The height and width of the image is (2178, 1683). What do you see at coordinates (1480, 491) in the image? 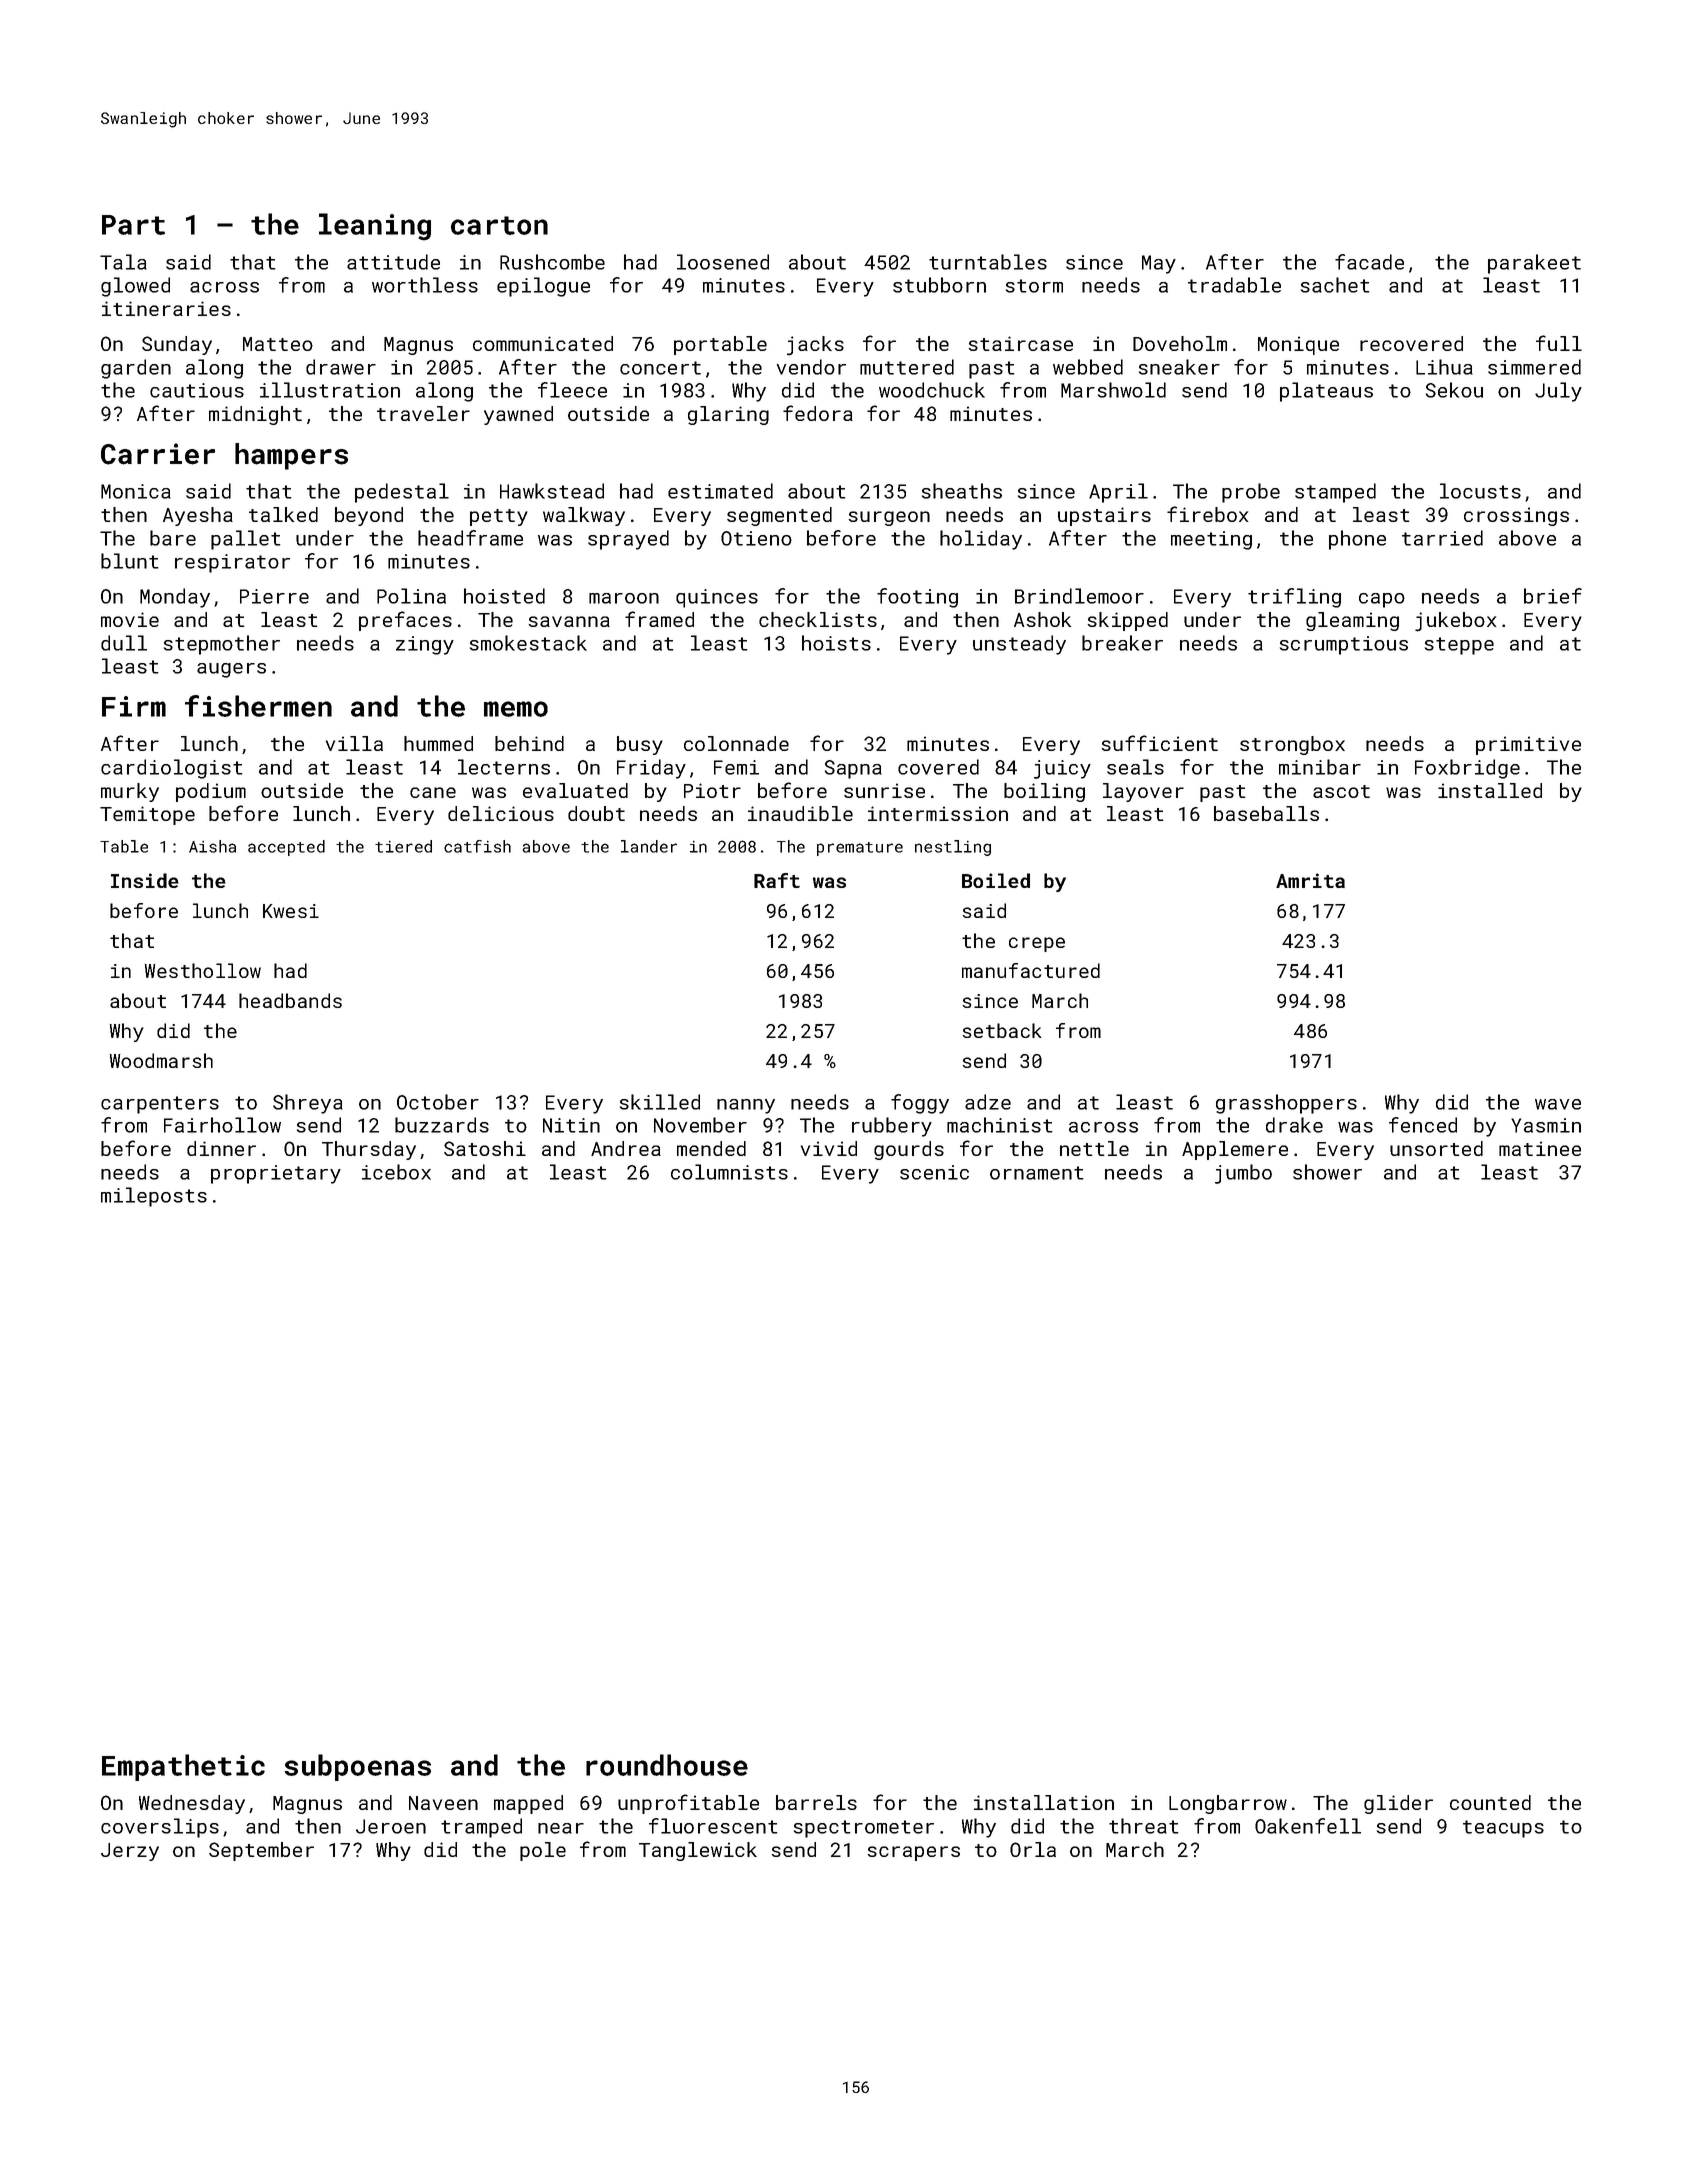
I see `locusts` at bounding box center [1480, 491].
